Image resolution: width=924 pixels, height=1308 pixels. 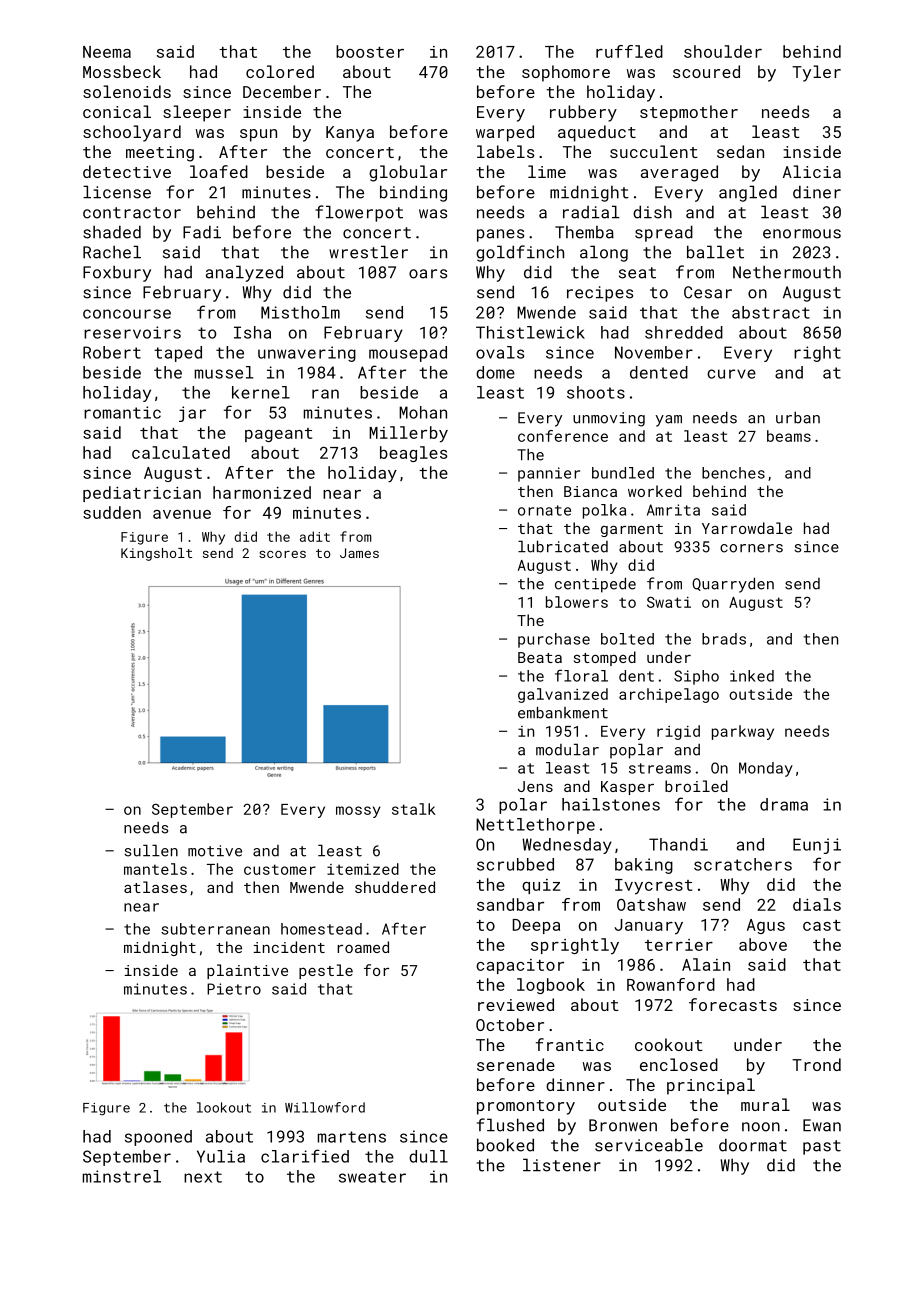 I want to click on serviceable, so click(x=649, y=1145).
